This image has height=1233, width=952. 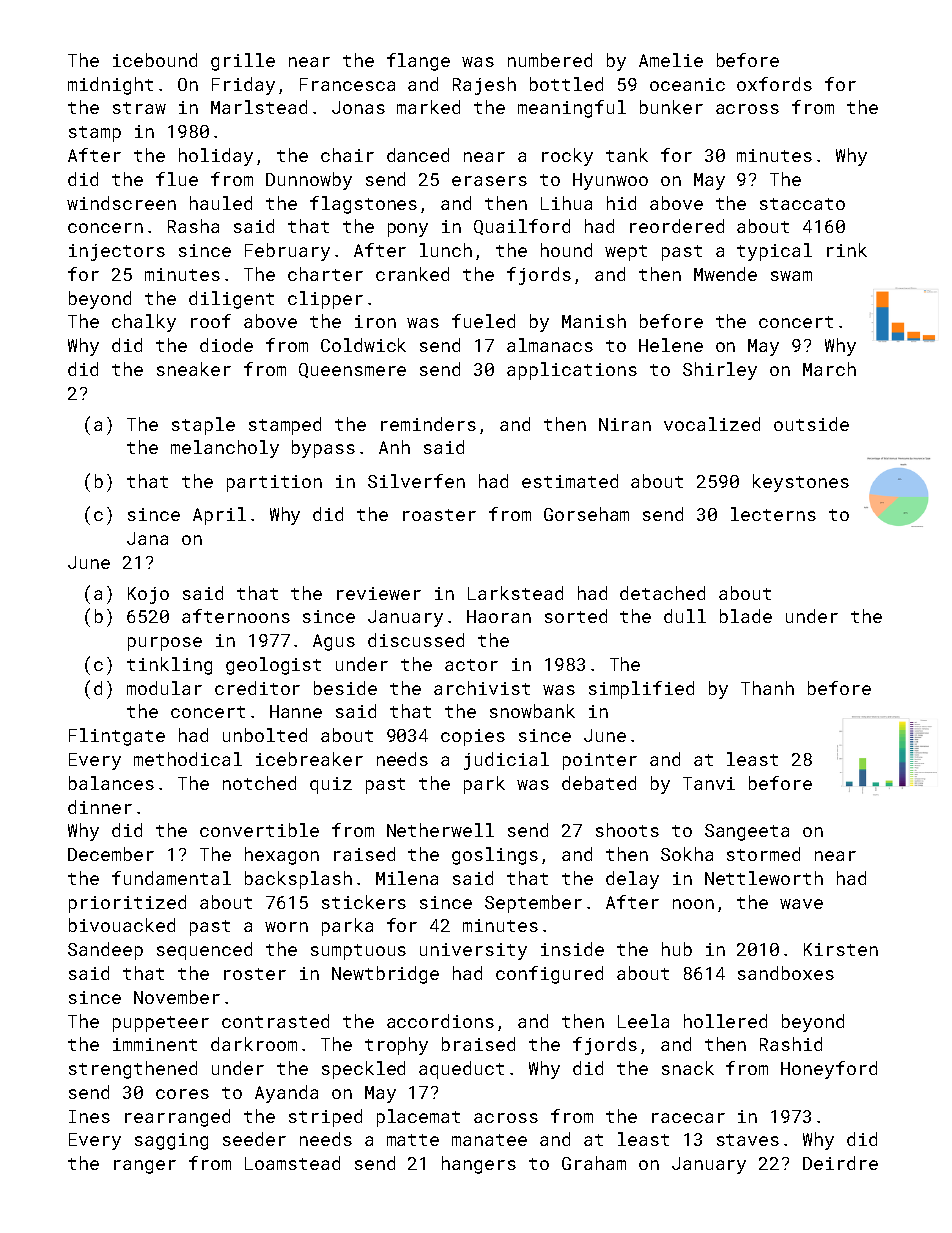 What do you see at coordinates (550, 60) in the image?
I see `numbered` at bounding box center [550, 60].
